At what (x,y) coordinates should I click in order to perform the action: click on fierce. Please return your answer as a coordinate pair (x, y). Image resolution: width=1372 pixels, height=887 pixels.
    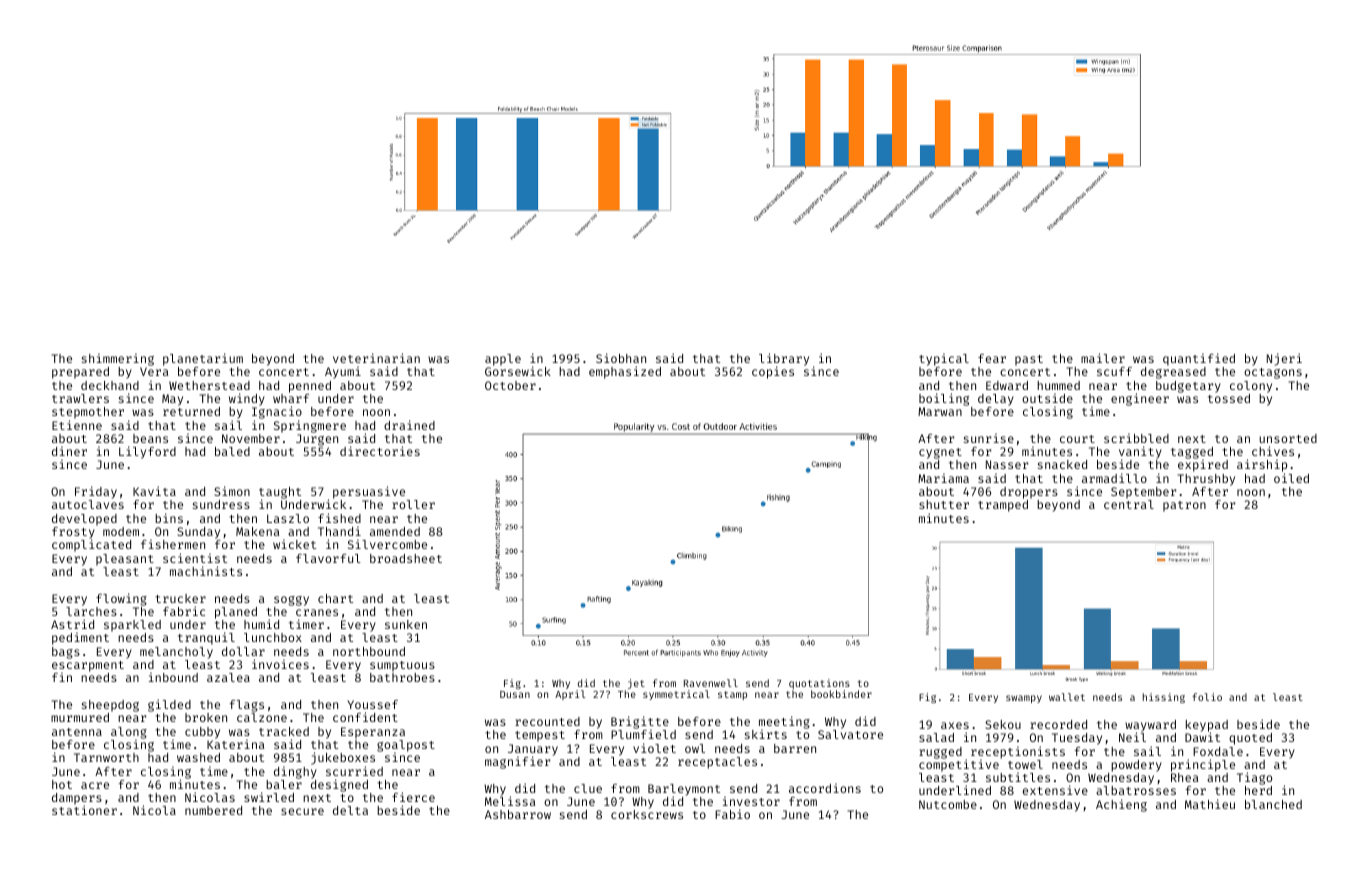
    Looking at the image, I should click on (413, 797).
